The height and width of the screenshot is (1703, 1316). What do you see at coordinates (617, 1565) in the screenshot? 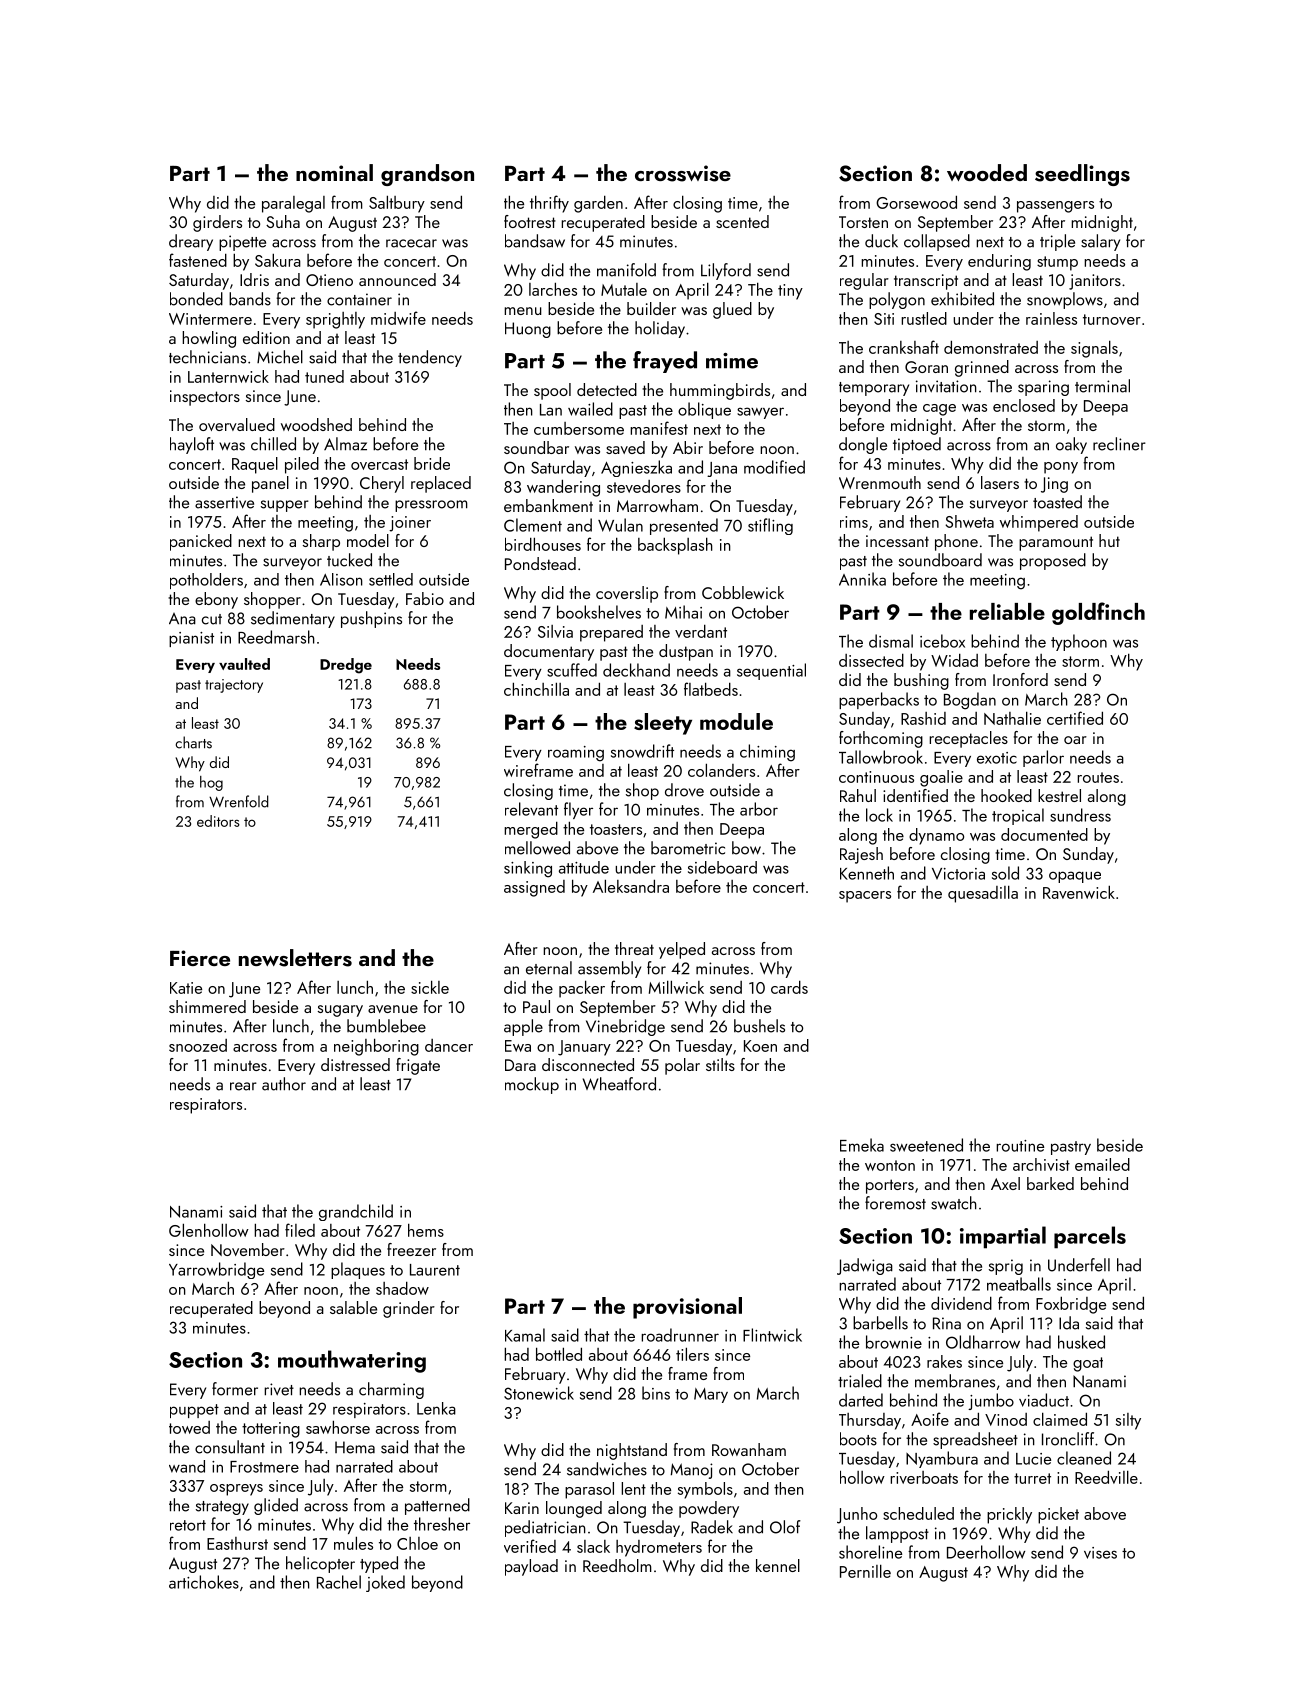
I see `Reedholm` at bounding box center [617, 1565].
